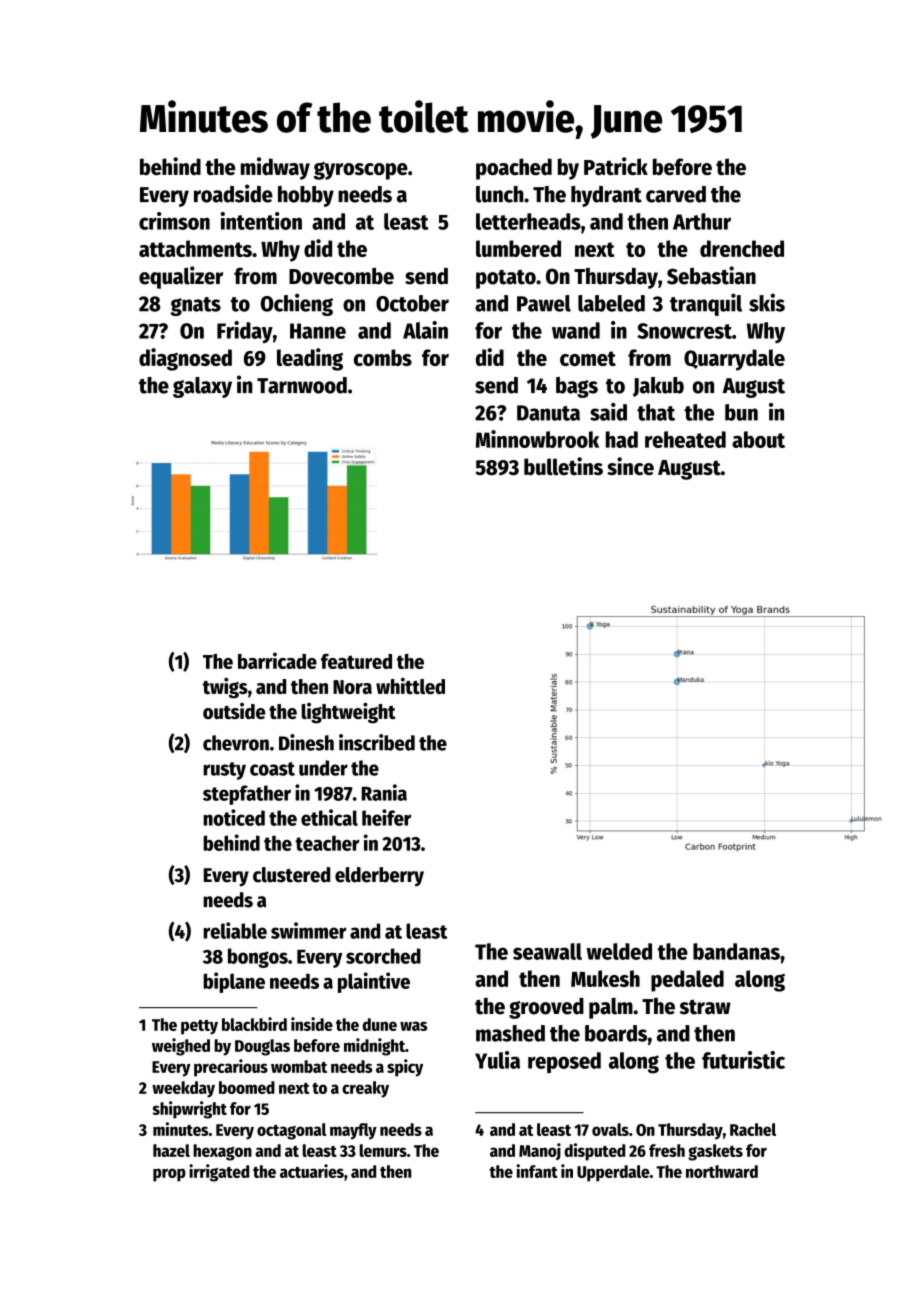 This image has width=924, height=1311. Describe the element at coordinates (630, 466) in the image. I see `since` at that location.
